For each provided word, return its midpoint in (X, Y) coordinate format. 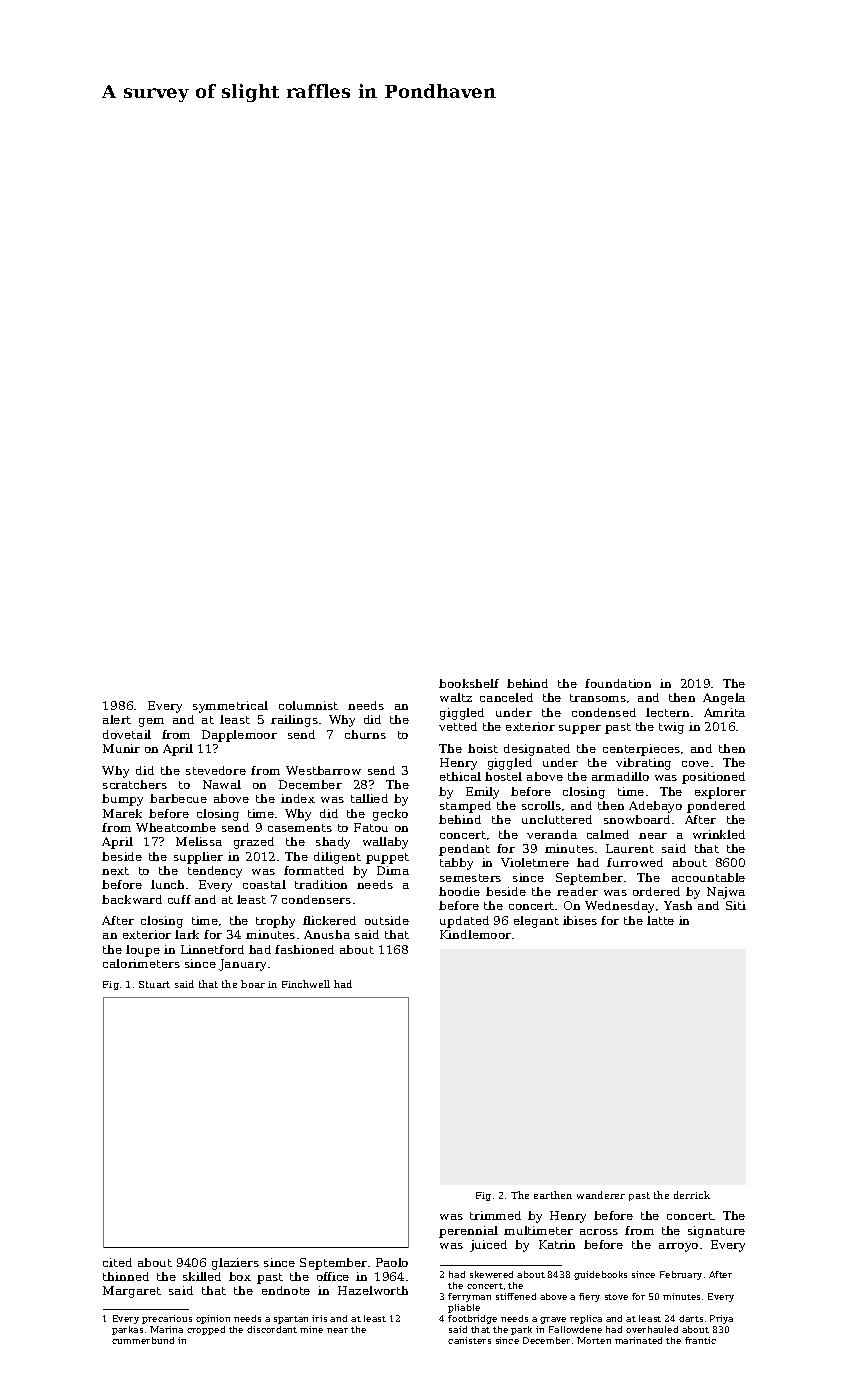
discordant (272, 1329)
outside (387, 920)
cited (117, 1262)
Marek (122, 813)
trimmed (495, 1215)
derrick (692, 1195)
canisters (469, 1340)
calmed (608, 834)
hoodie (459, 891)
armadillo (620, 776)
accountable (708, 877)
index (298, 798)
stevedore (216, 770)
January (242, 965)
